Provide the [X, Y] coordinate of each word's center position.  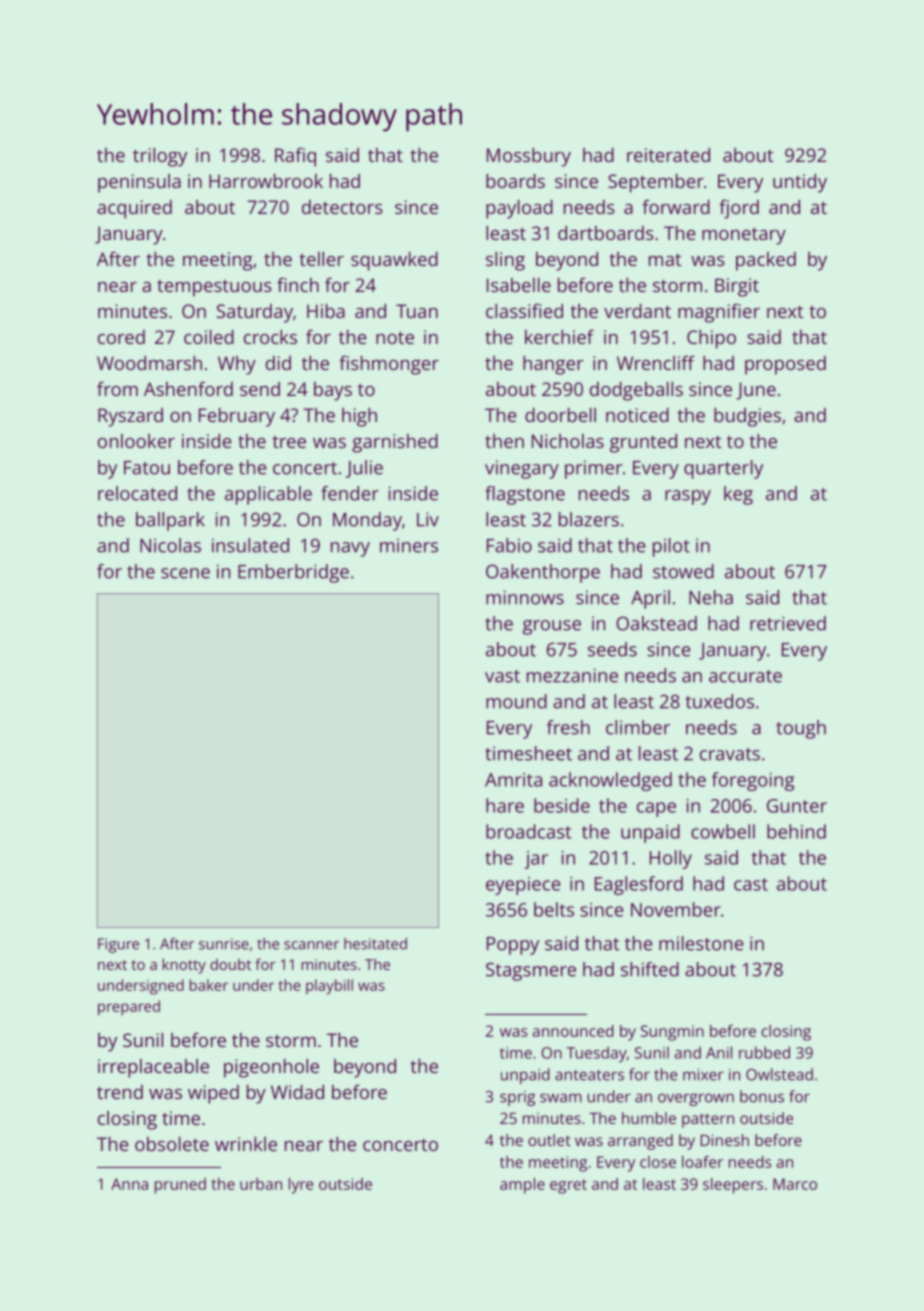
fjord [739, 209]
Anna [129, 1184]
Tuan [417, 311]
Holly [671, 859]
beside [562, 805]
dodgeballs [636, 391]
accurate [745, 676]
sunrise [224, 944]
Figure [118, 945]
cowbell [723, 831]
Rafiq [295, 157]
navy [350, 549]
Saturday [254, 313]
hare [505, 805]
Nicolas [170, 545]
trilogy [160, 157]
